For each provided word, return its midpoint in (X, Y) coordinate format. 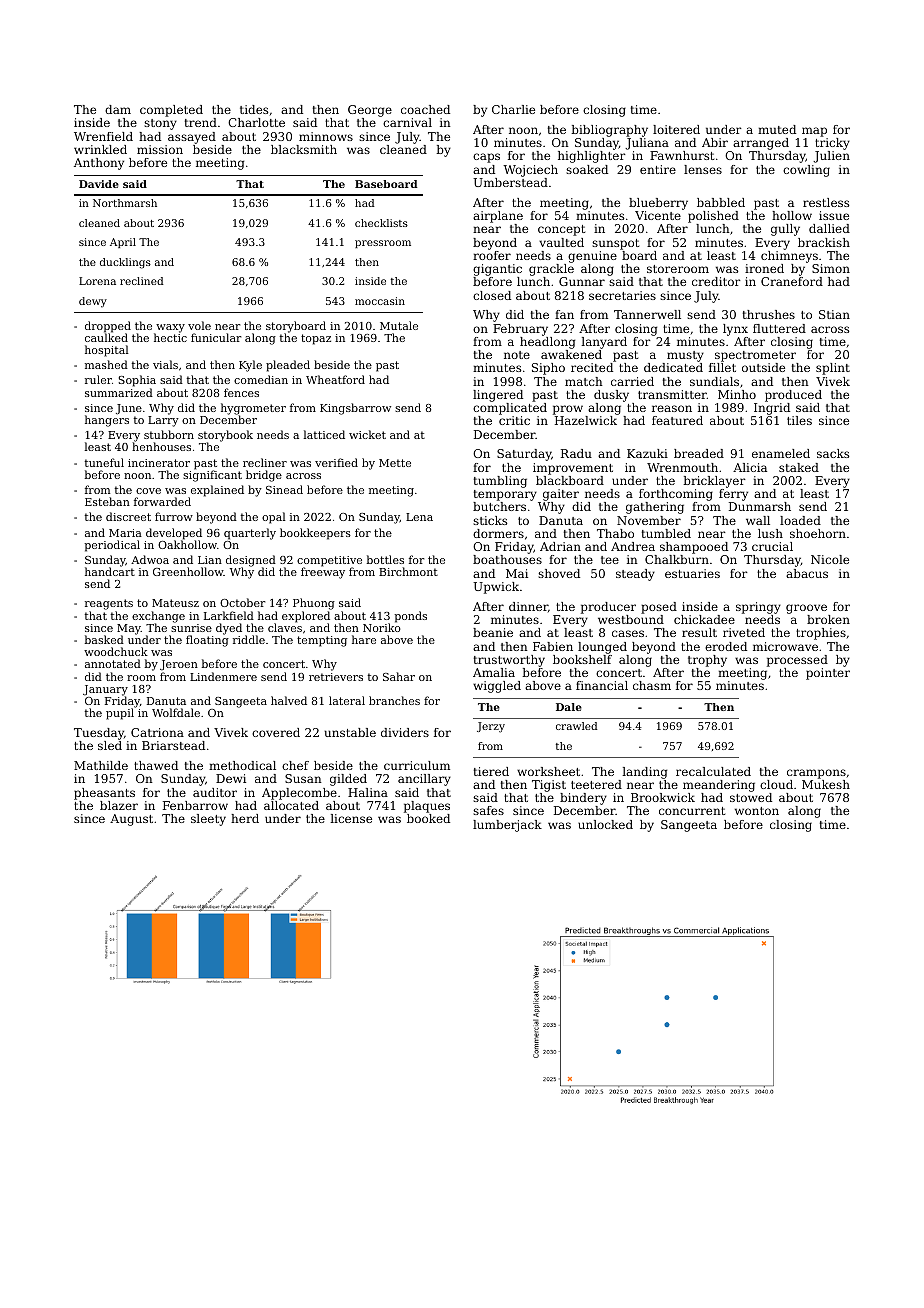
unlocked (605, 824)
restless (826, 202)
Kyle (250, 366)
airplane (498, 217)
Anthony (99, 164)
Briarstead (173, 745)
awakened (571, 354)
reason (672, 408)
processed (797, 661)
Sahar (399, 676)
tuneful (104, 462)
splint (833, 369)
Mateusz (175, 603)
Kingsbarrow (355, 409)
